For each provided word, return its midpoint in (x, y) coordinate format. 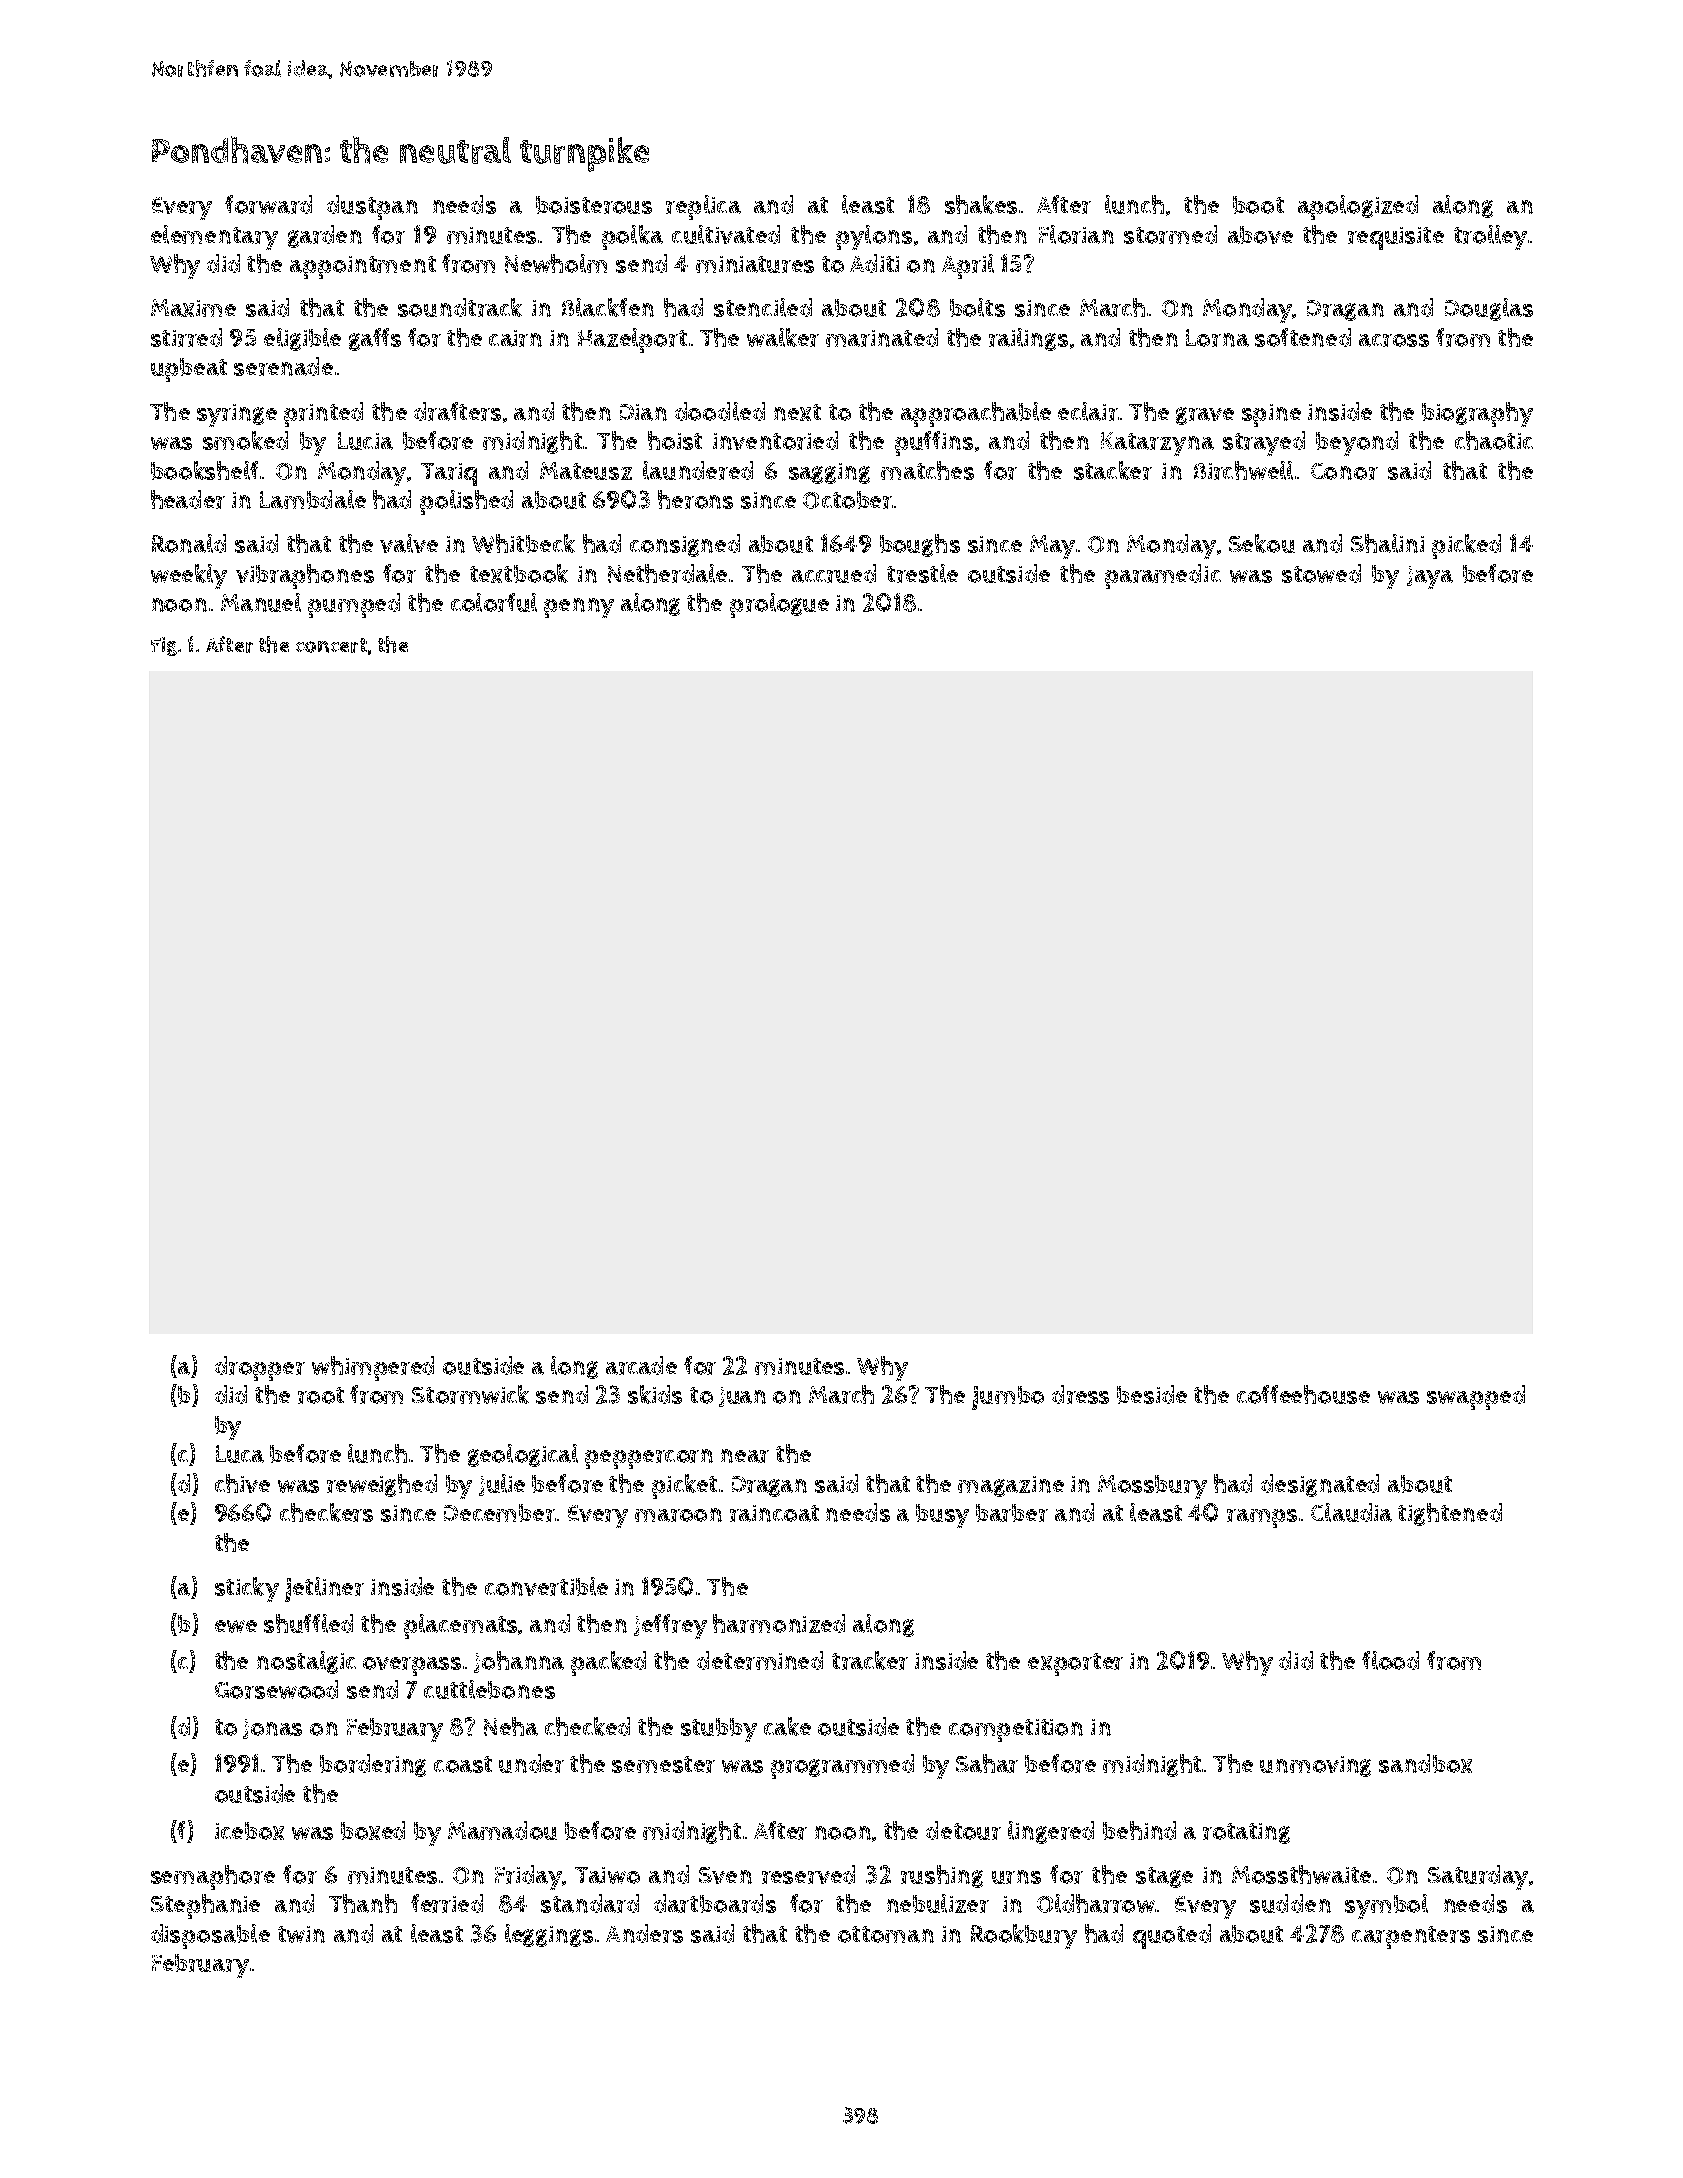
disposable (210, 1936)
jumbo (1008, 1398)
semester (663, 1764)
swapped (1476, 1397)
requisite (1396, 238)
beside (1152, 1394)
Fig (164, 646)
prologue (779, 605)
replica (703, 207)
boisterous (594, 205)
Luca (240, 1454)
